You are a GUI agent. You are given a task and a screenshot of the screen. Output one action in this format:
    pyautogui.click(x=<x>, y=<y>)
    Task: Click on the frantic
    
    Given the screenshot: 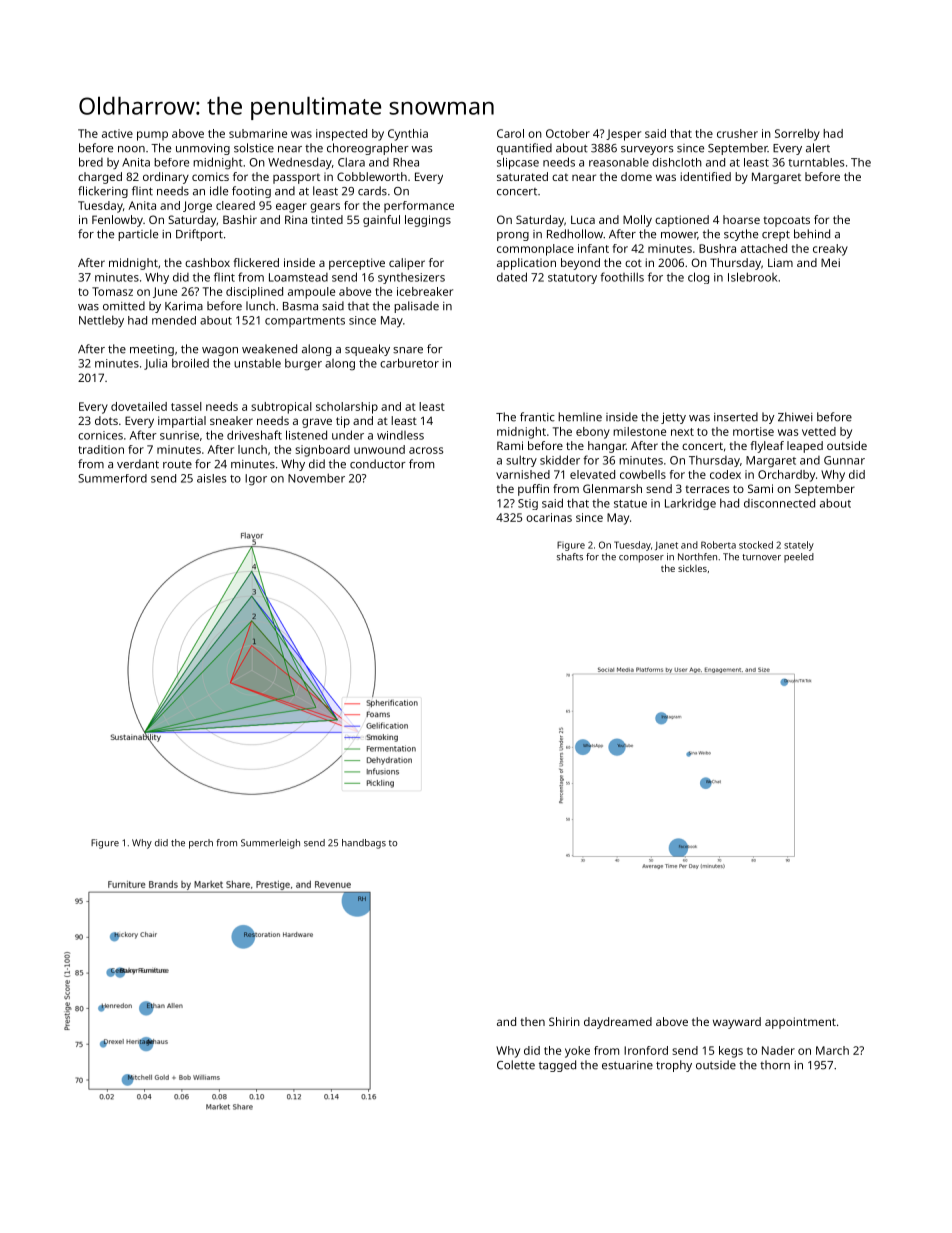 What is the action you would take?
    pyautogui.click(x=537, y=417)
